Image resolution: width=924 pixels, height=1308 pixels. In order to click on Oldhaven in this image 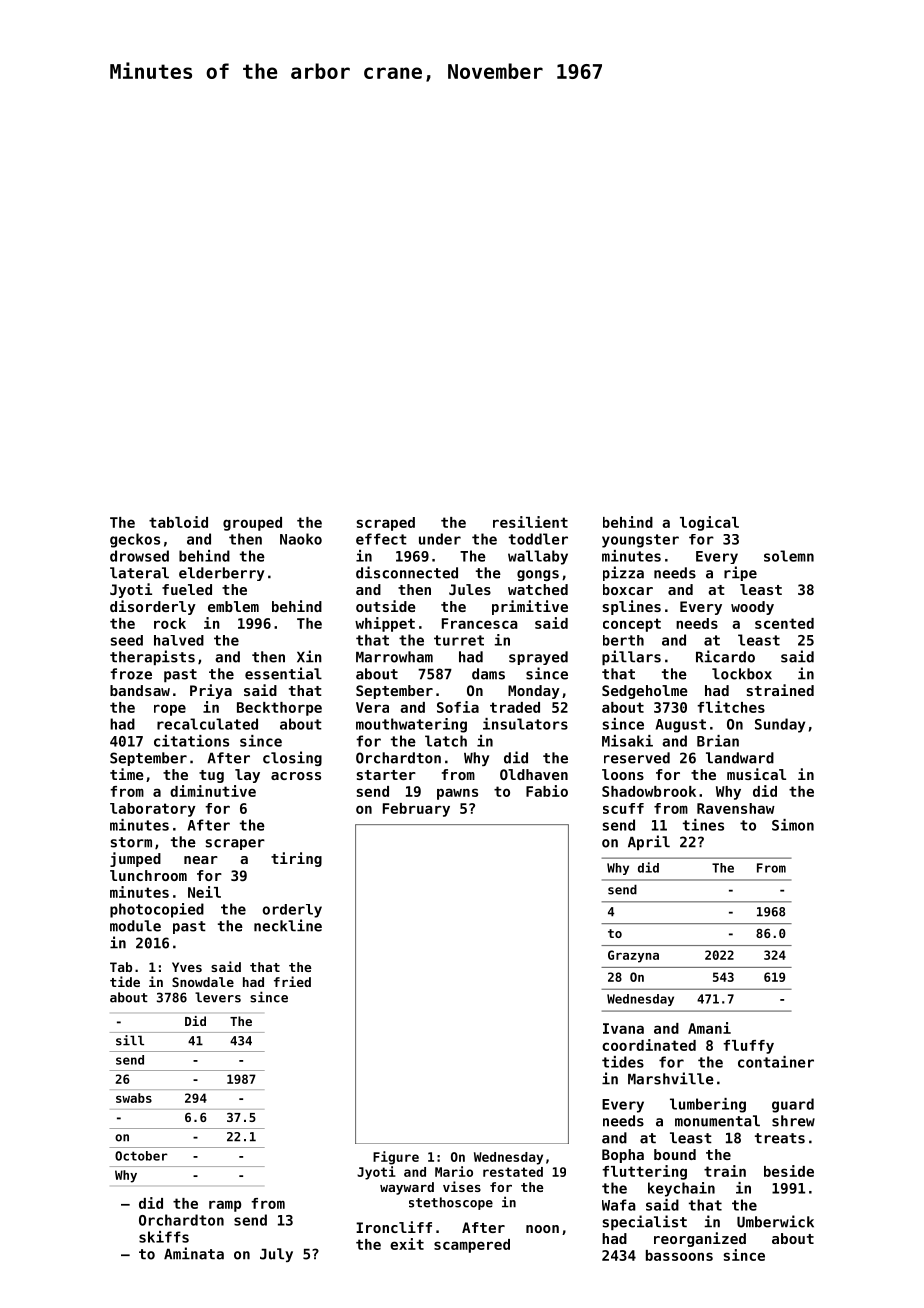, I will do `click(534, 774)`.
